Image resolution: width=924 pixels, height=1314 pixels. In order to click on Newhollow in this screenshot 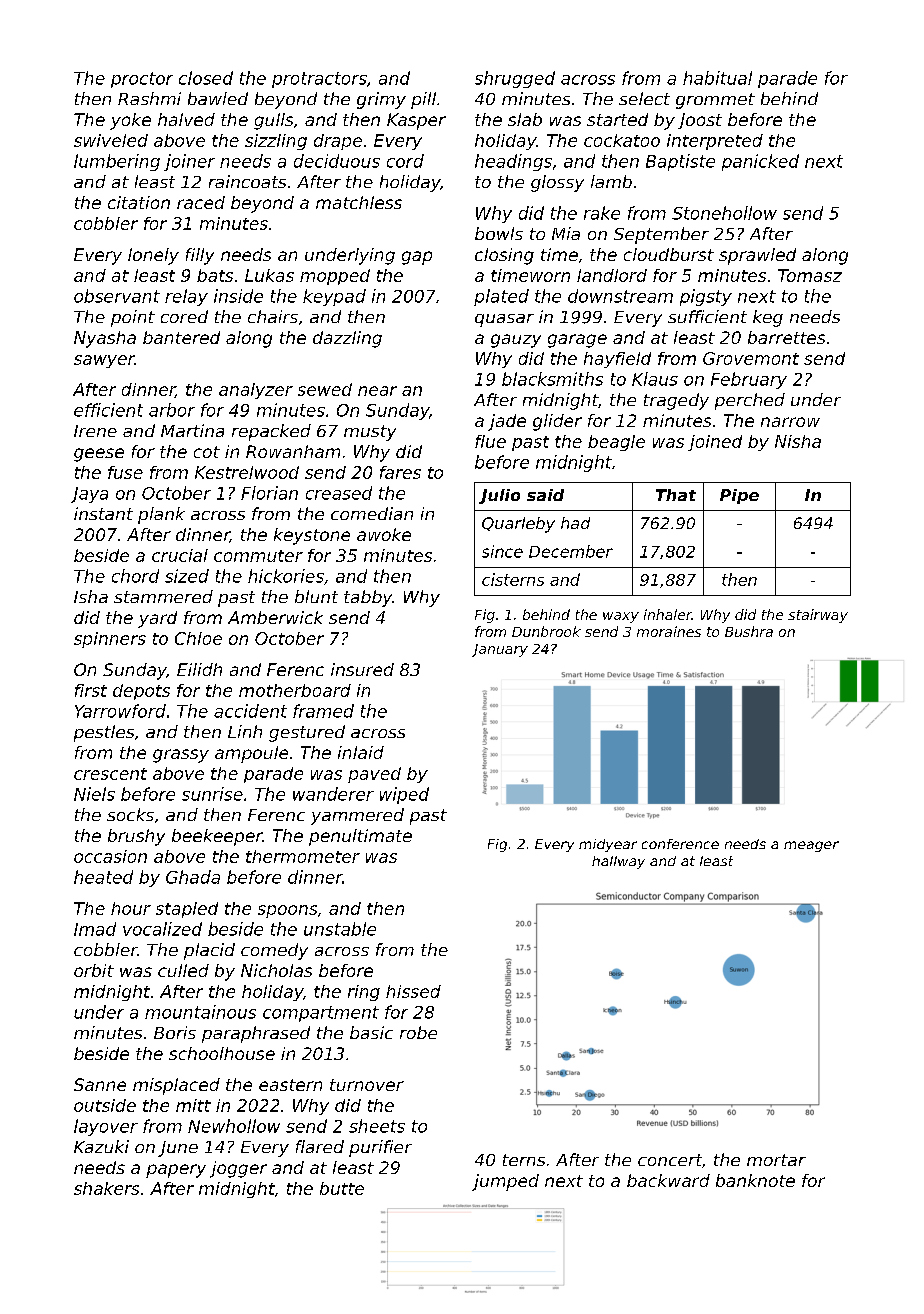, I will do `click(234, 1126)`.
